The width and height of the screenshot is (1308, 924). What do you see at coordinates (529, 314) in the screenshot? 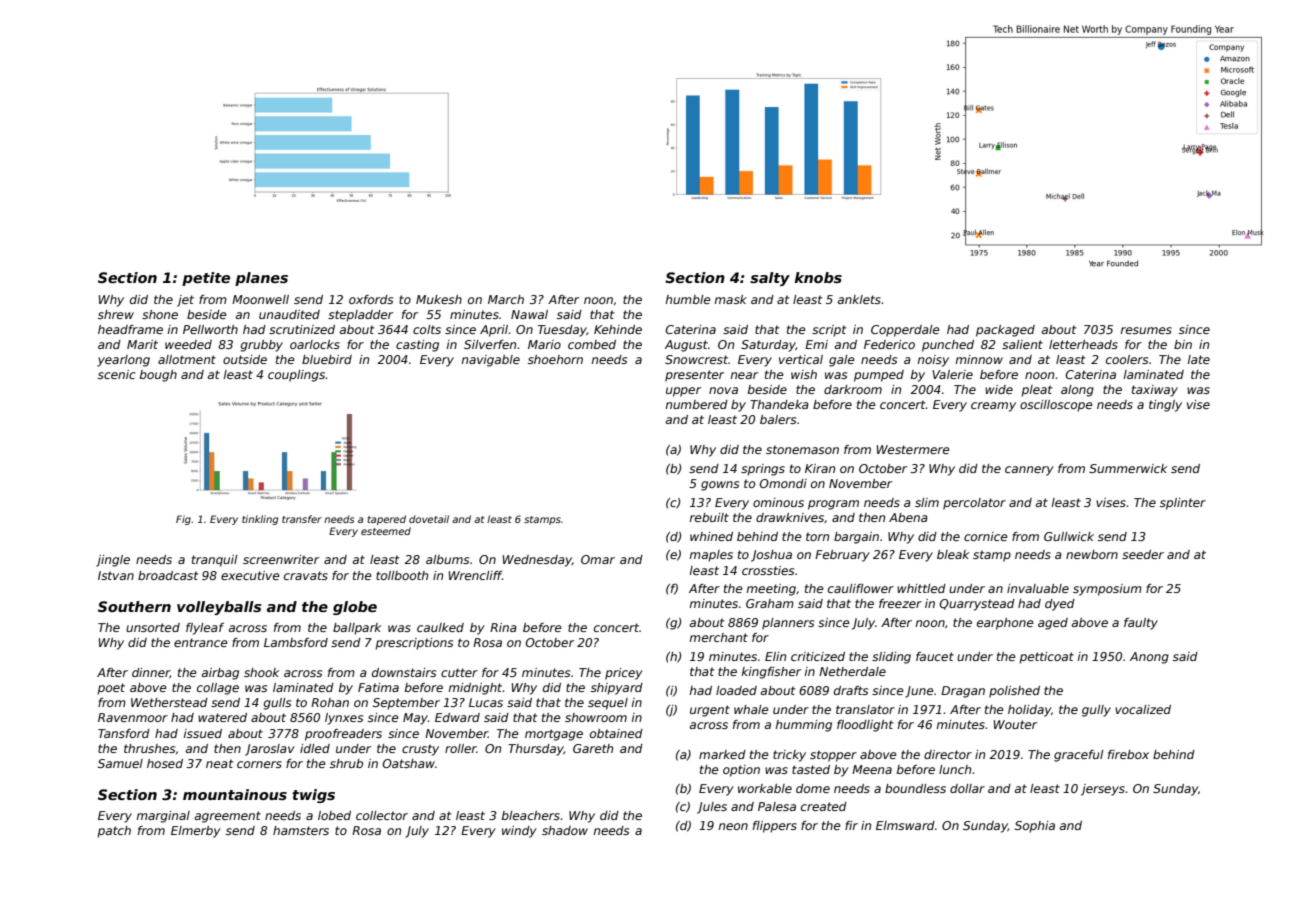
I see `Nawal` at bounding box center [529, 314].
